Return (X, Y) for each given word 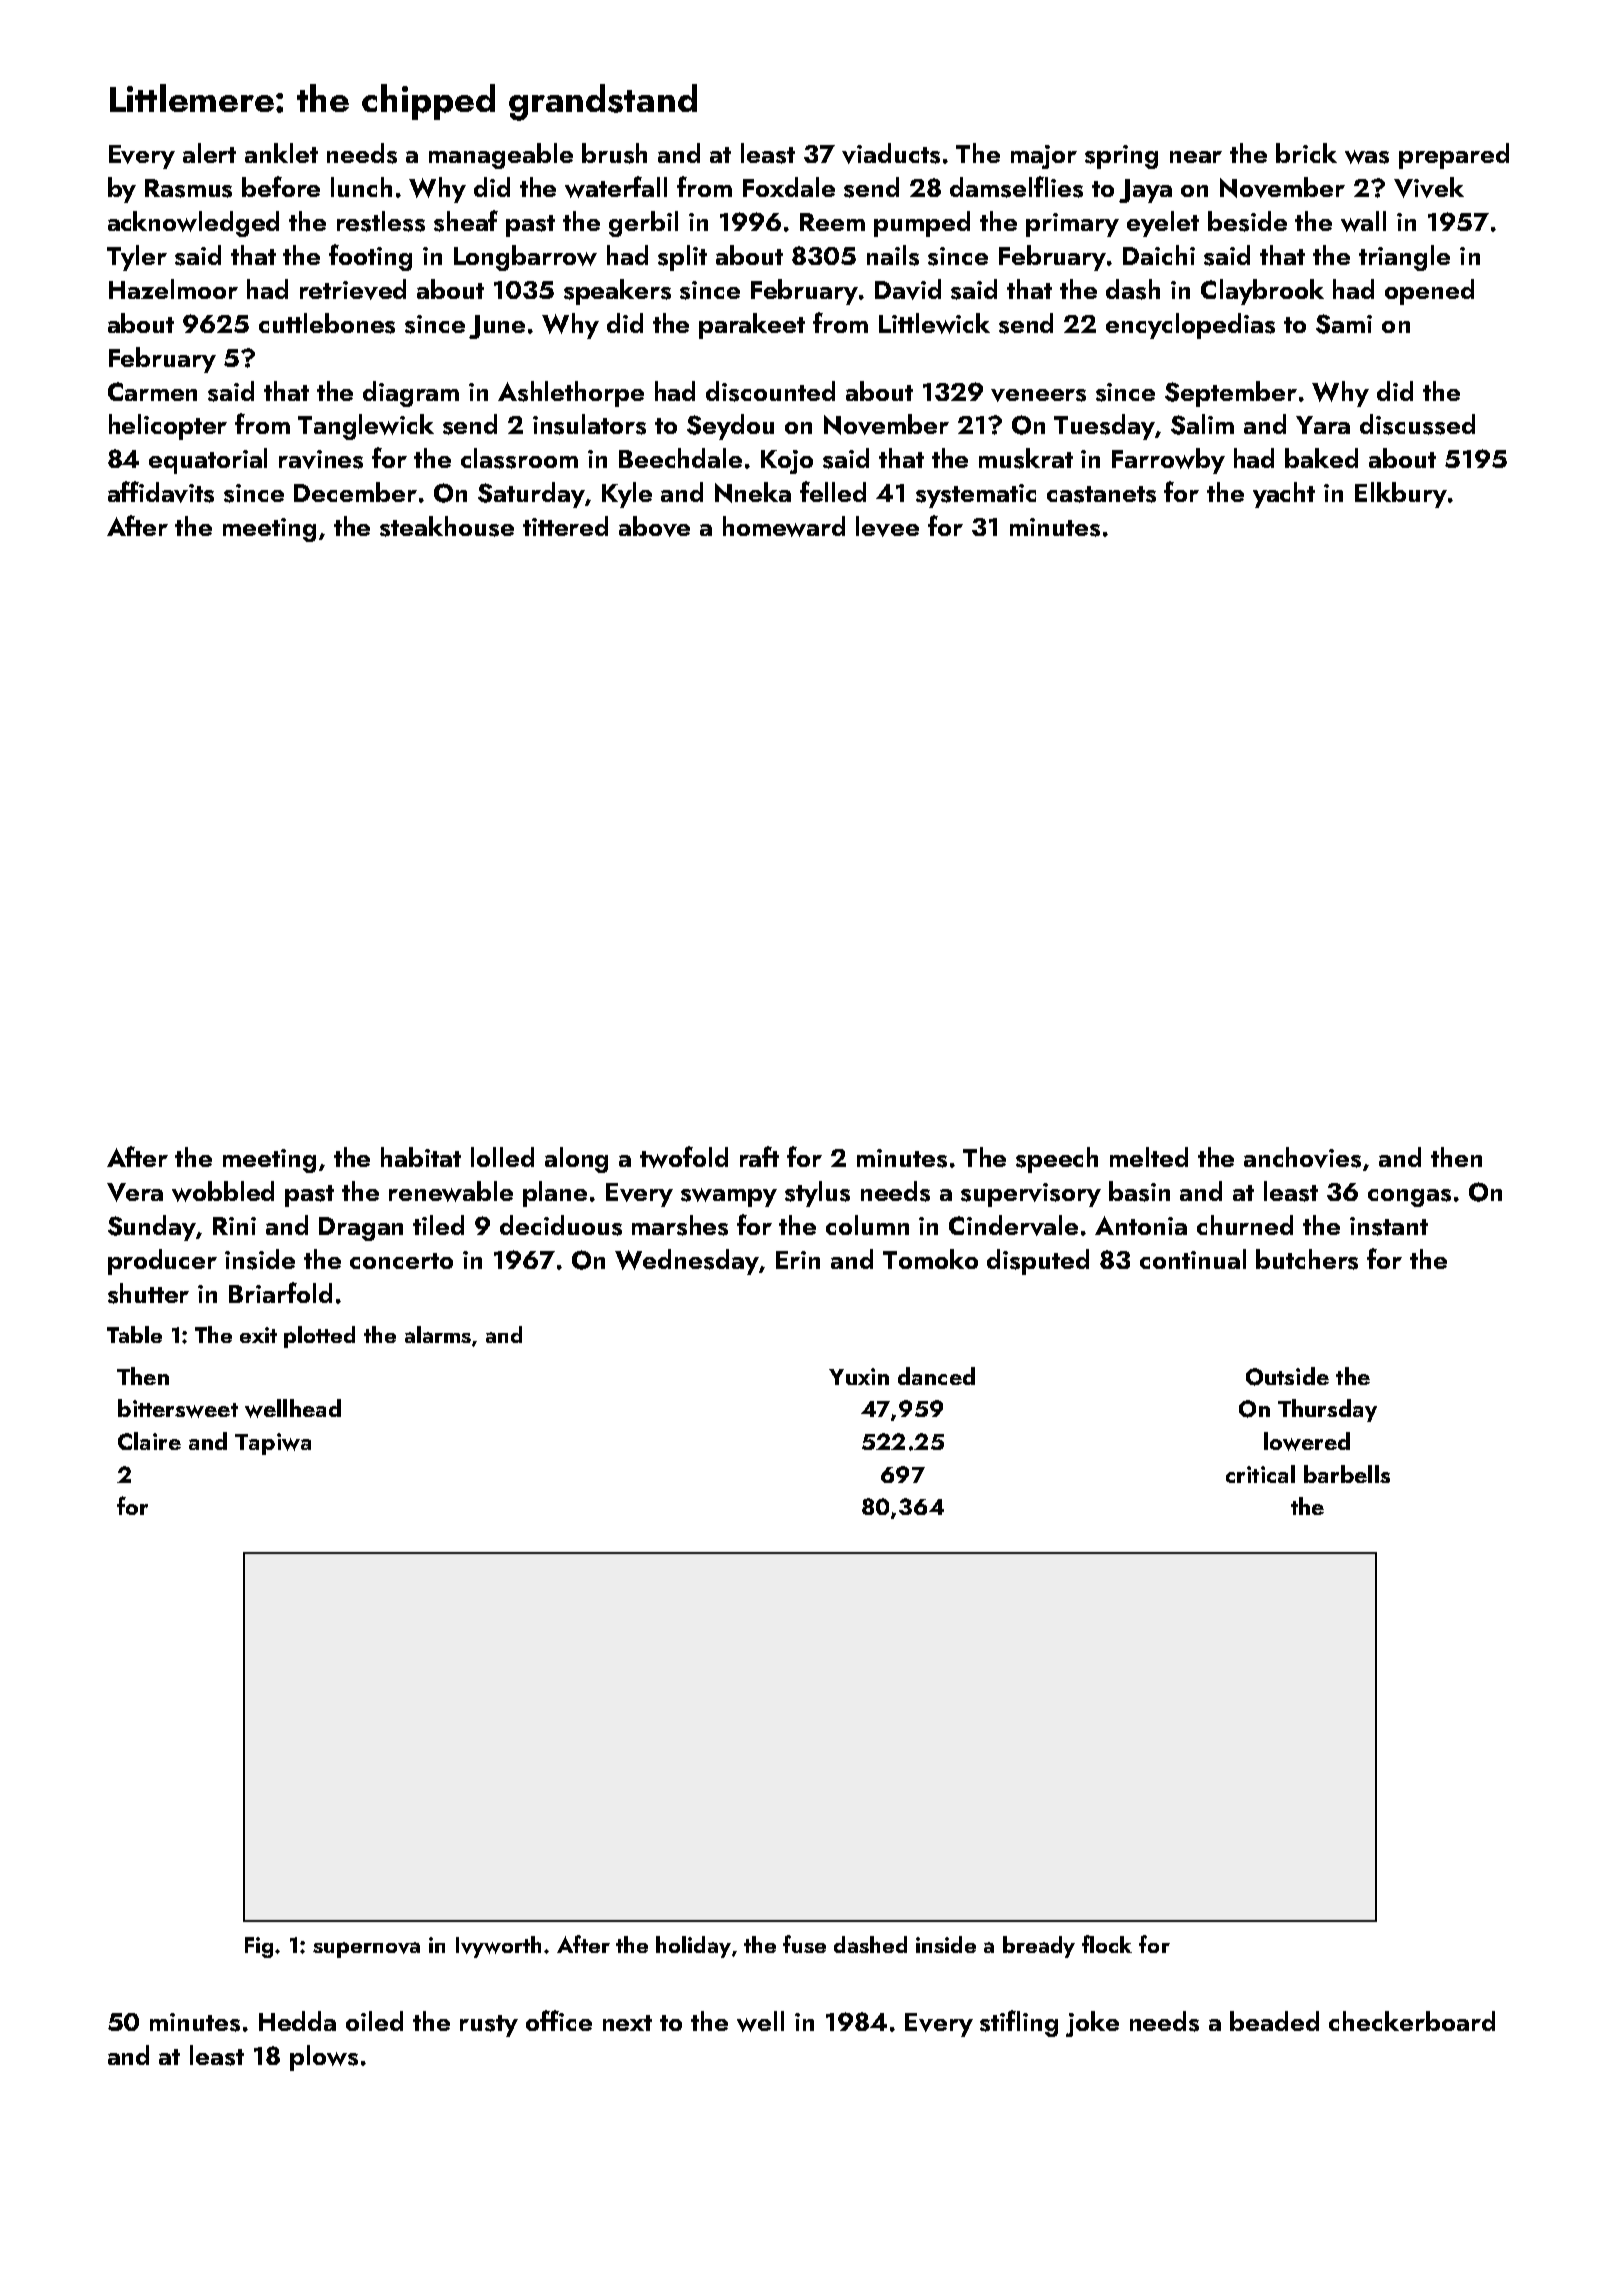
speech (1057, 1160)
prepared (1454, 156)
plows (324, 2058)
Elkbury (1401, 495)
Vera (135, 1192)
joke (1092, 2024)
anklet (281, 153)
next (627, 2023)
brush (614, 153)
